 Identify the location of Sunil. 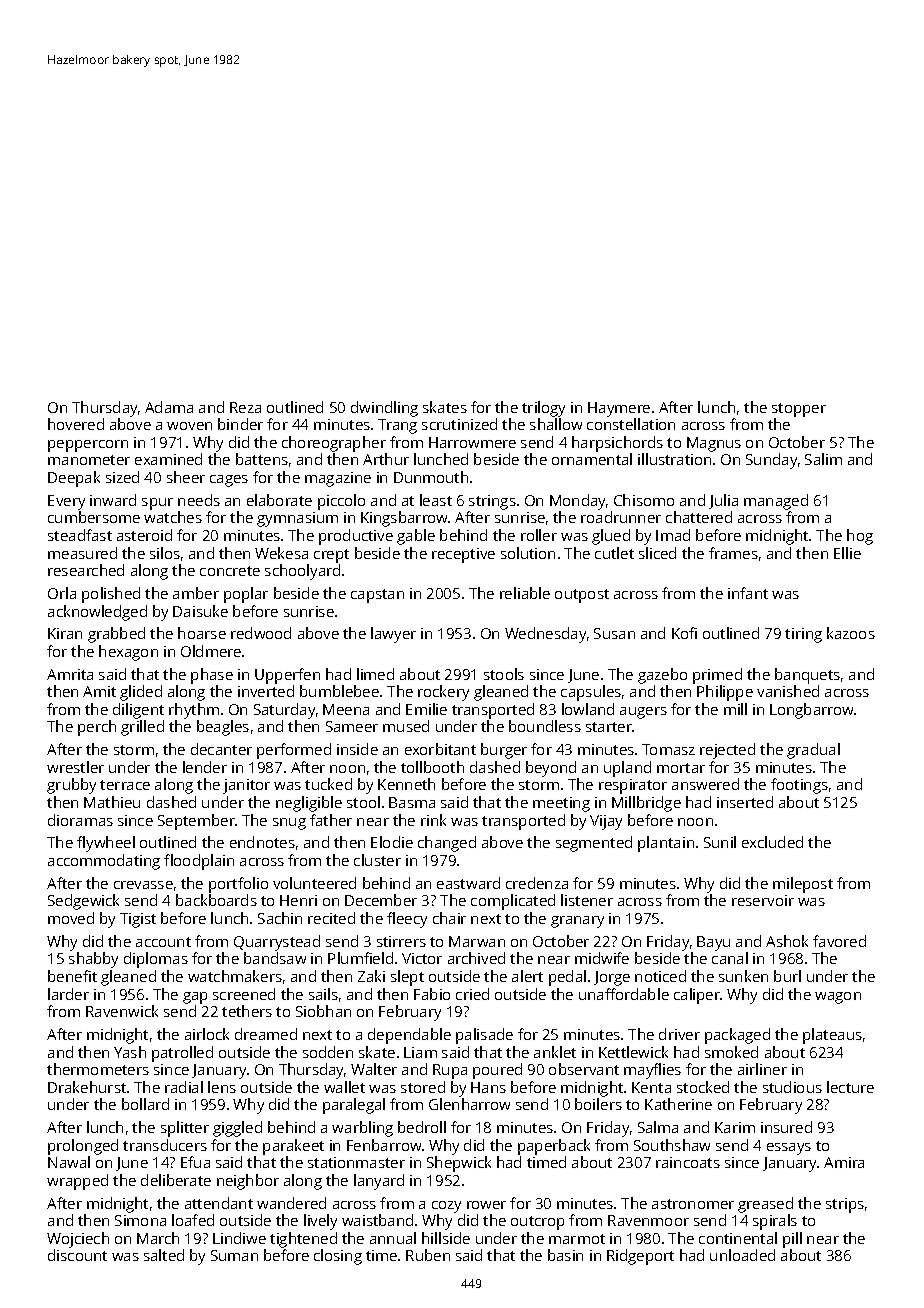
(720, 842).
